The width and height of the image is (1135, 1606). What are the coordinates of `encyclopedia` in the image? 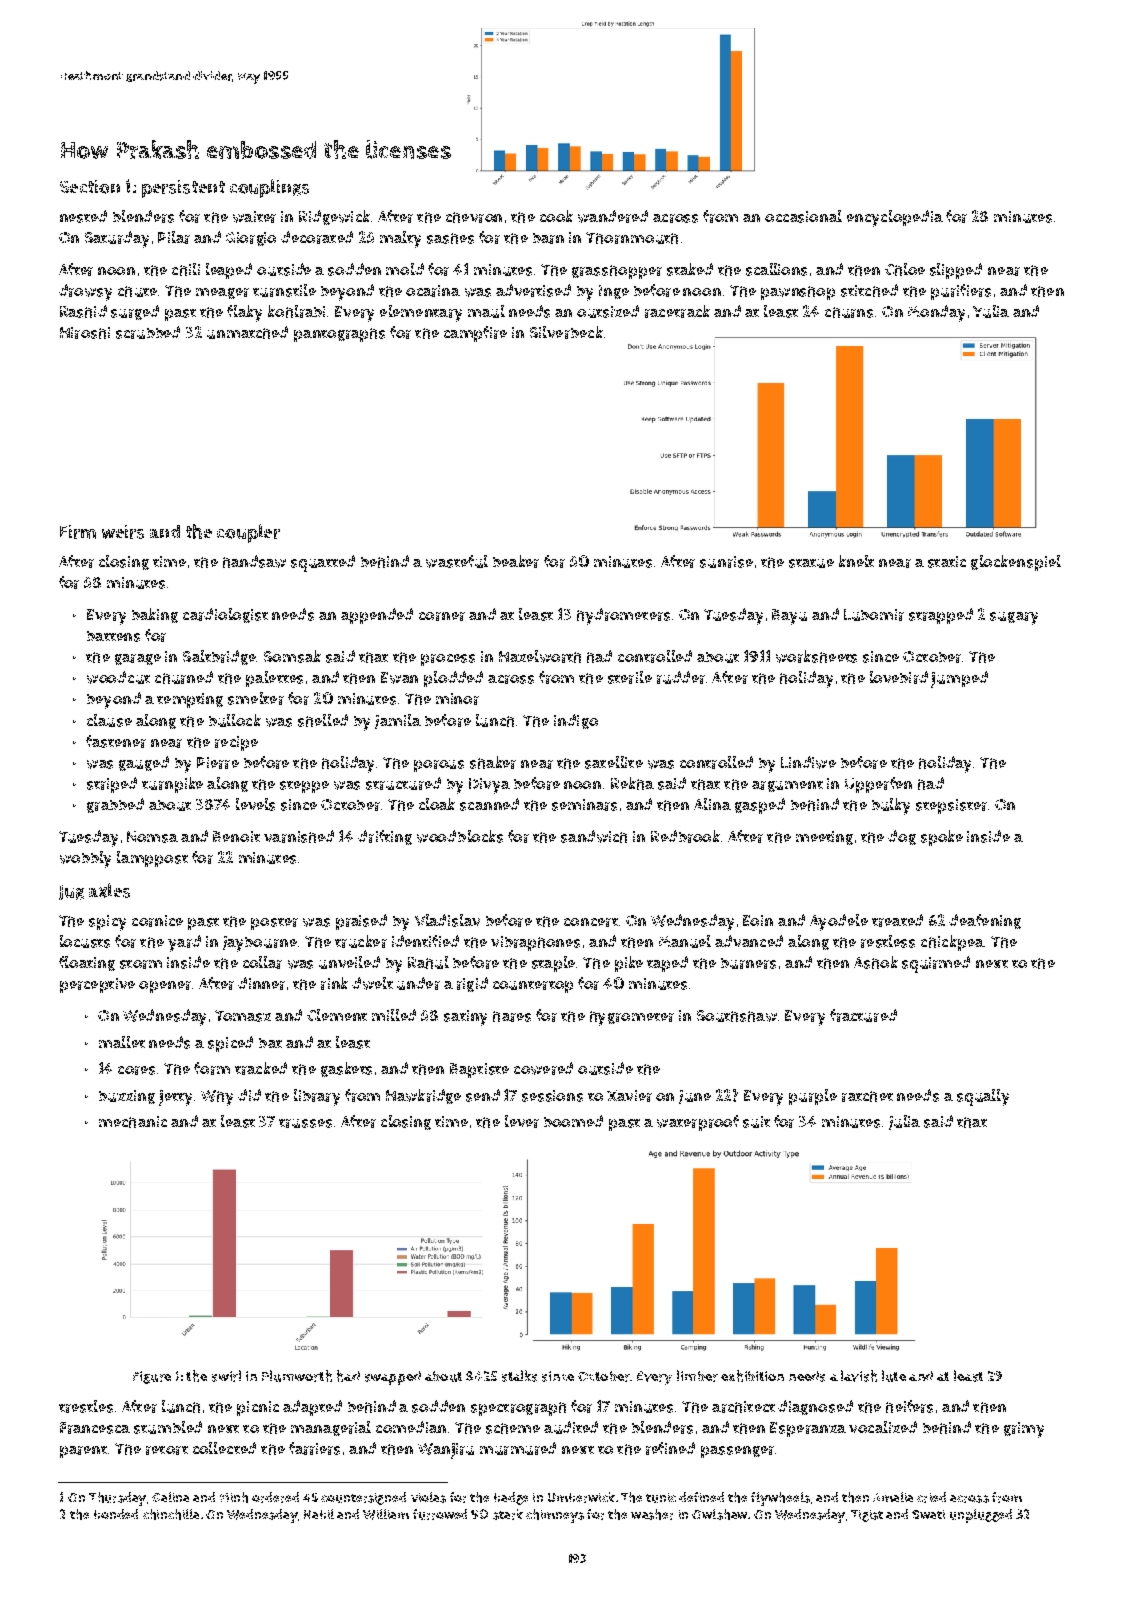 It's located at (895, 218).
